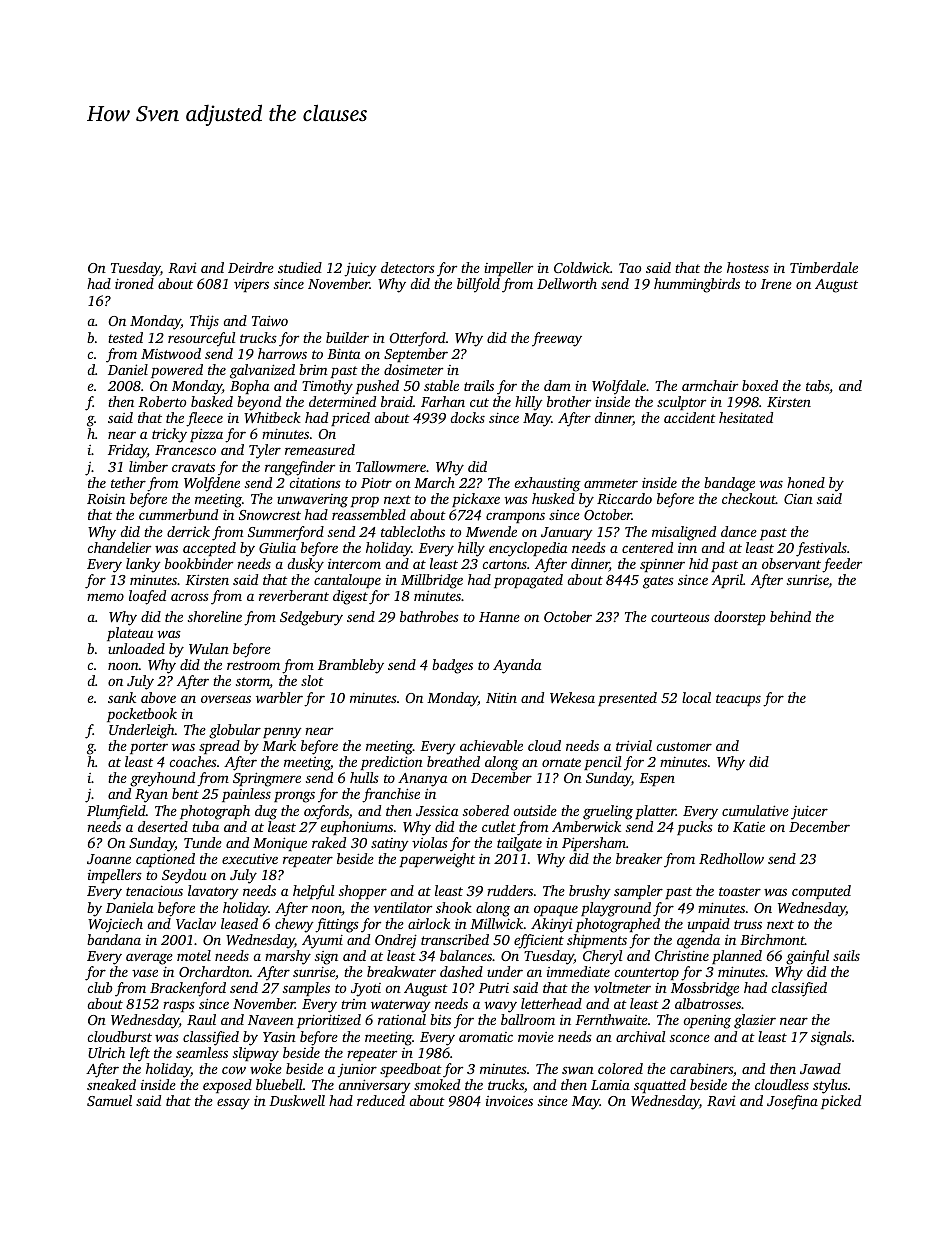  Describe the element at coordinates (251, 285) in the screenshot. I see `vipers` at that location.
